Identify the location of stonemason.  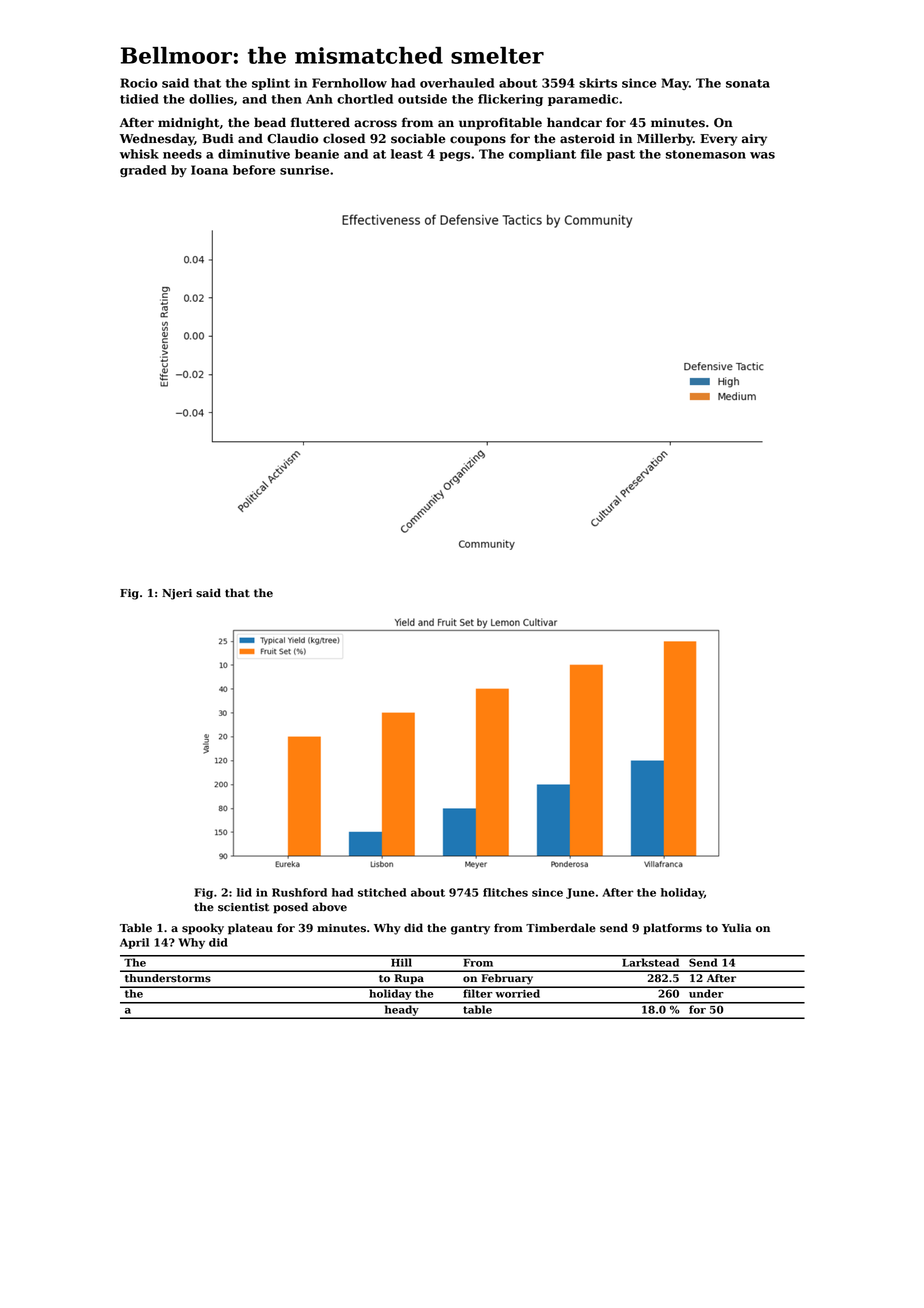
(706, 154).
